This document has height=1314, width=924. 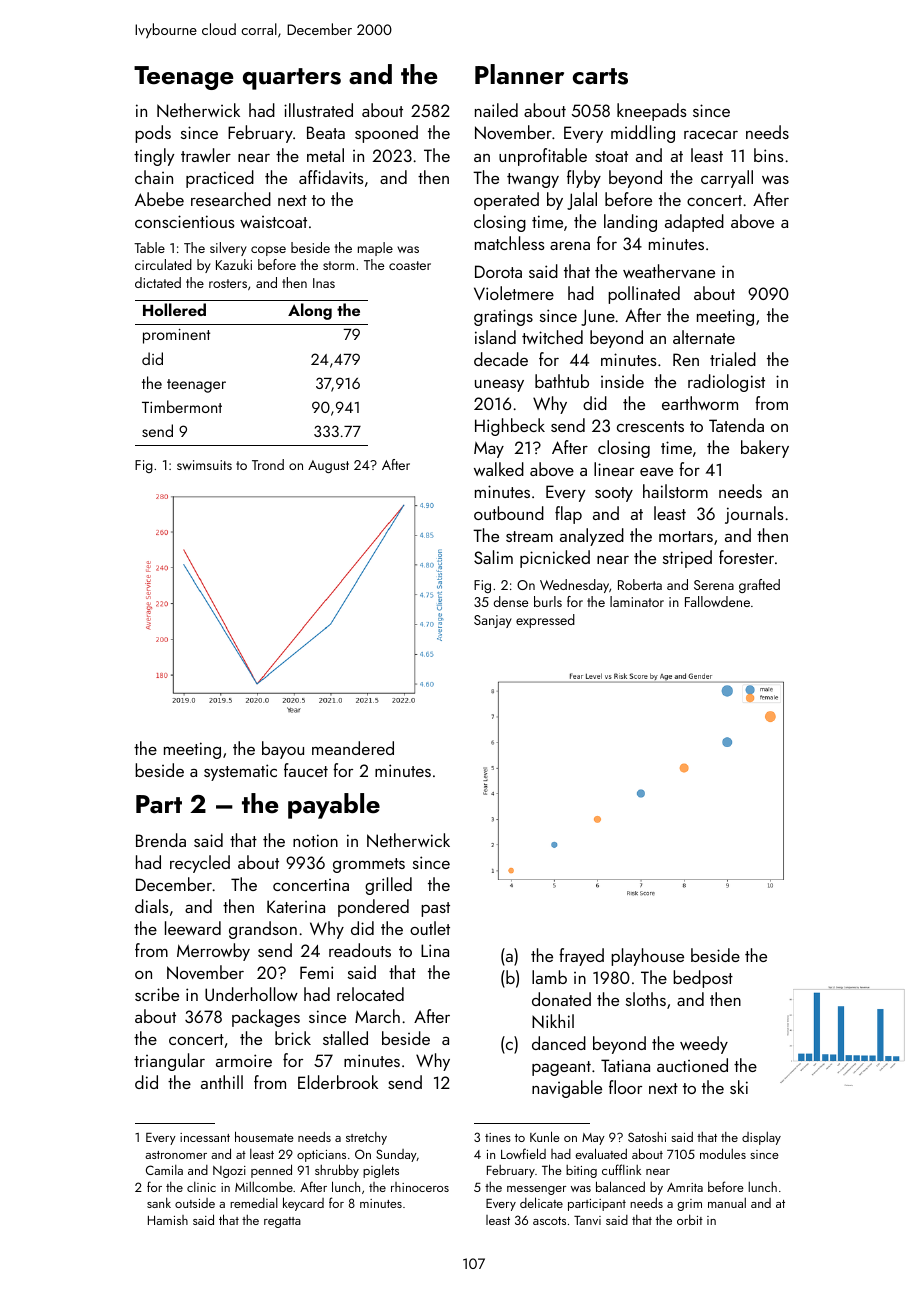 I want to click on Brenda, so click(x=161, y=840).
